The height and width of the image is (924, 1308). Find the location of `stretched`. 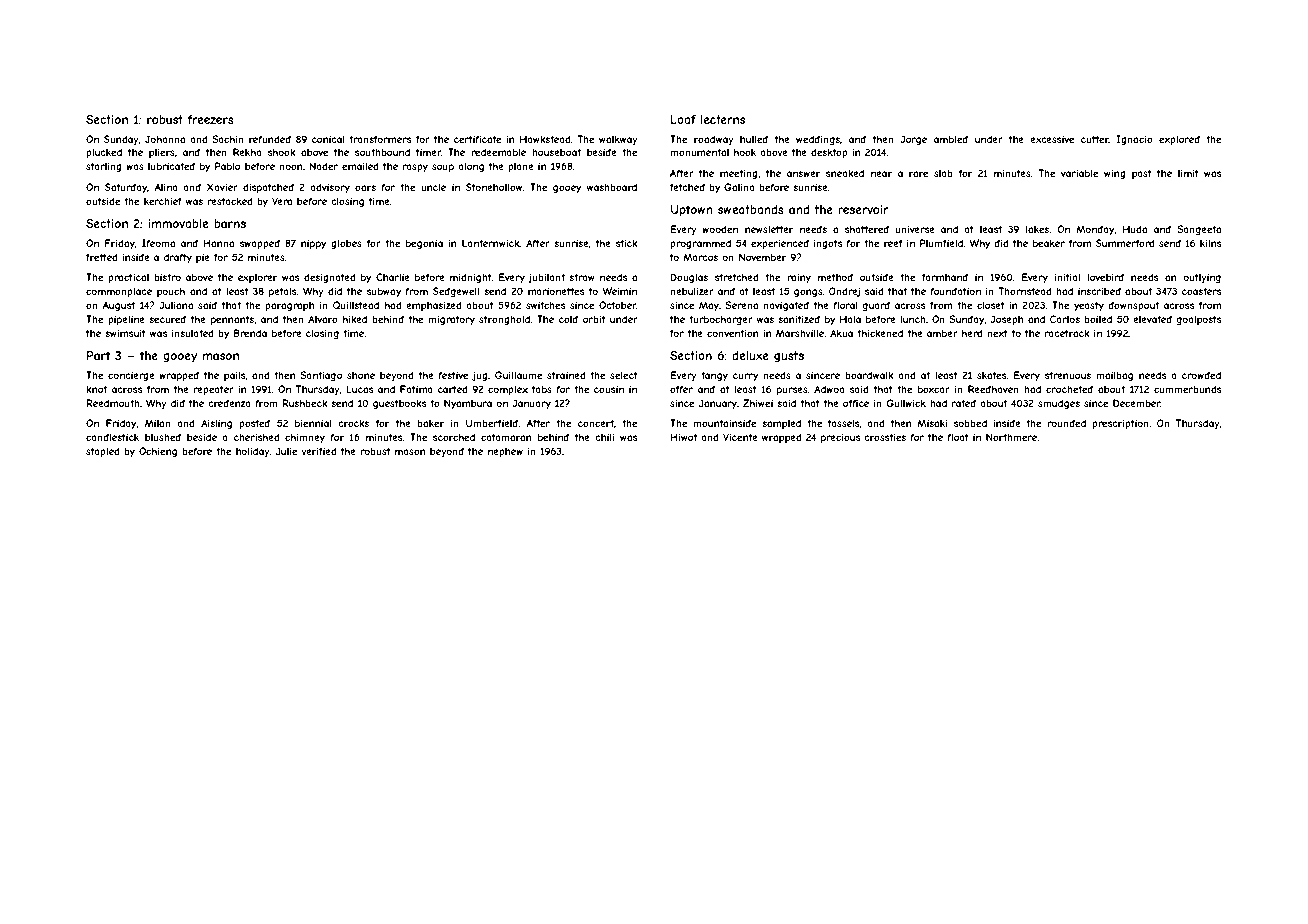

stretched is located at coordinates (737, 277).
